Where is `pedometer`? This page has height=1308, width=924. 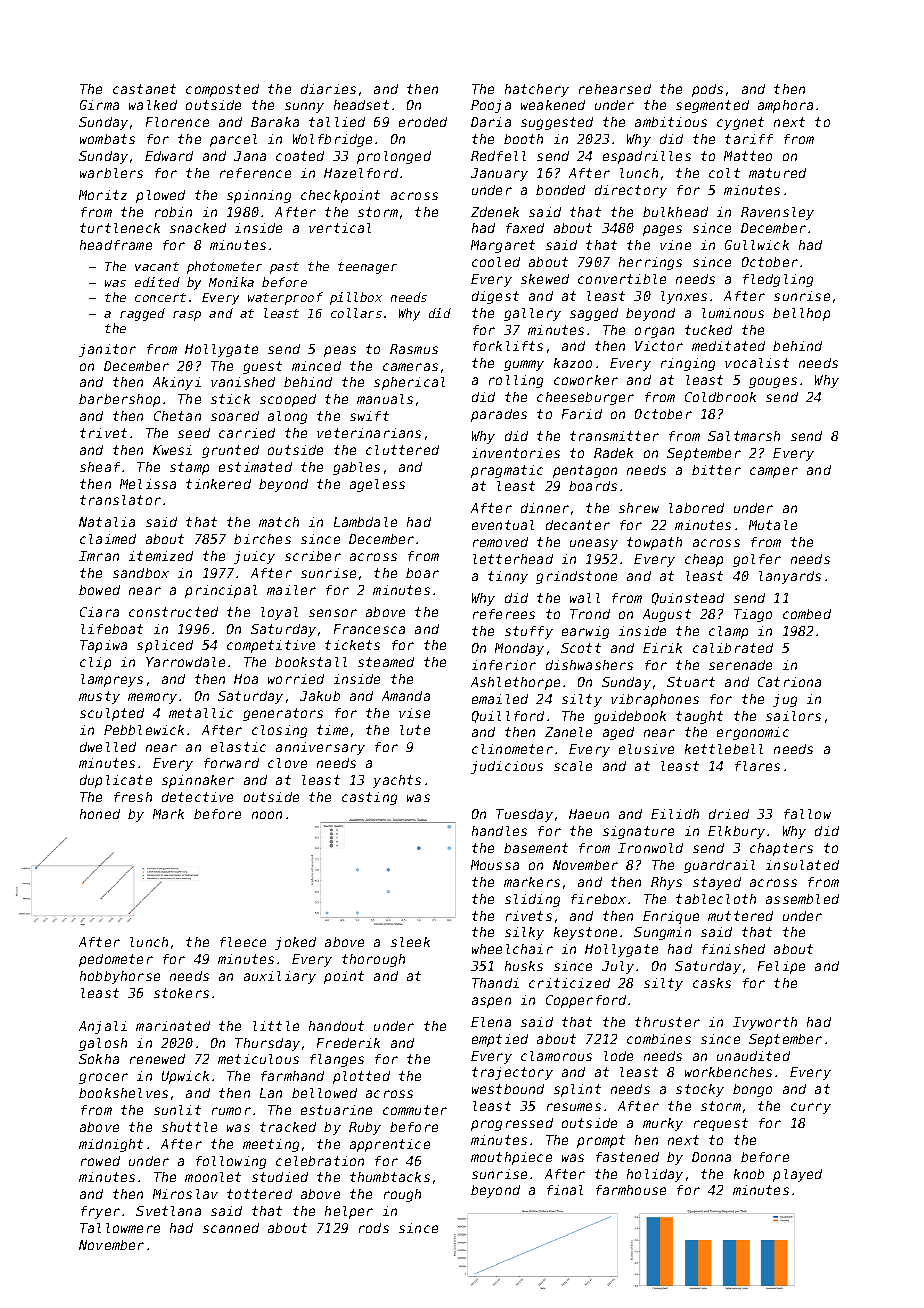
pedometer is located at coordinates (116, 960).
